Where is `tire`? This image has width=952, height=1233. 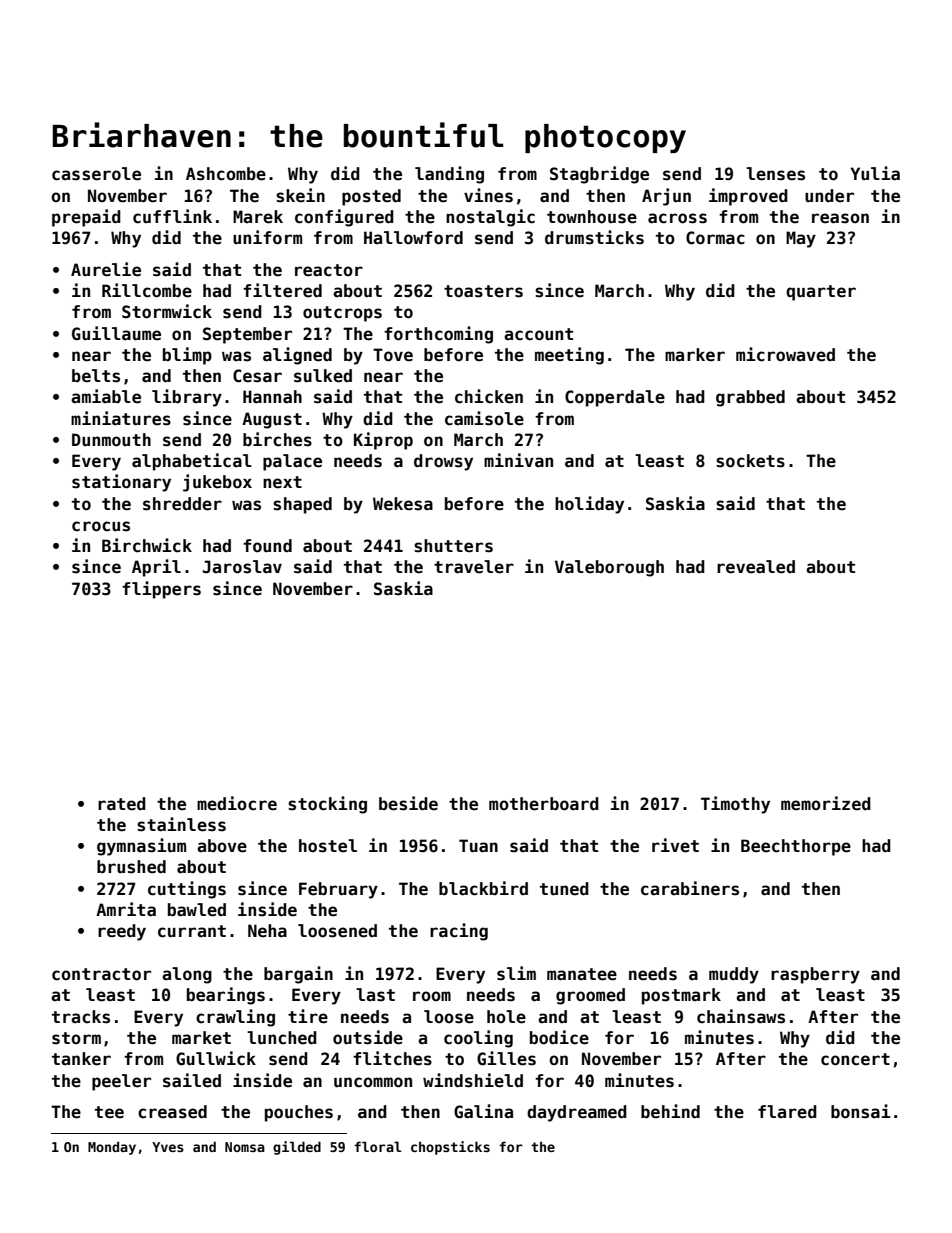
tire is located at coordinates (308, 1016).
